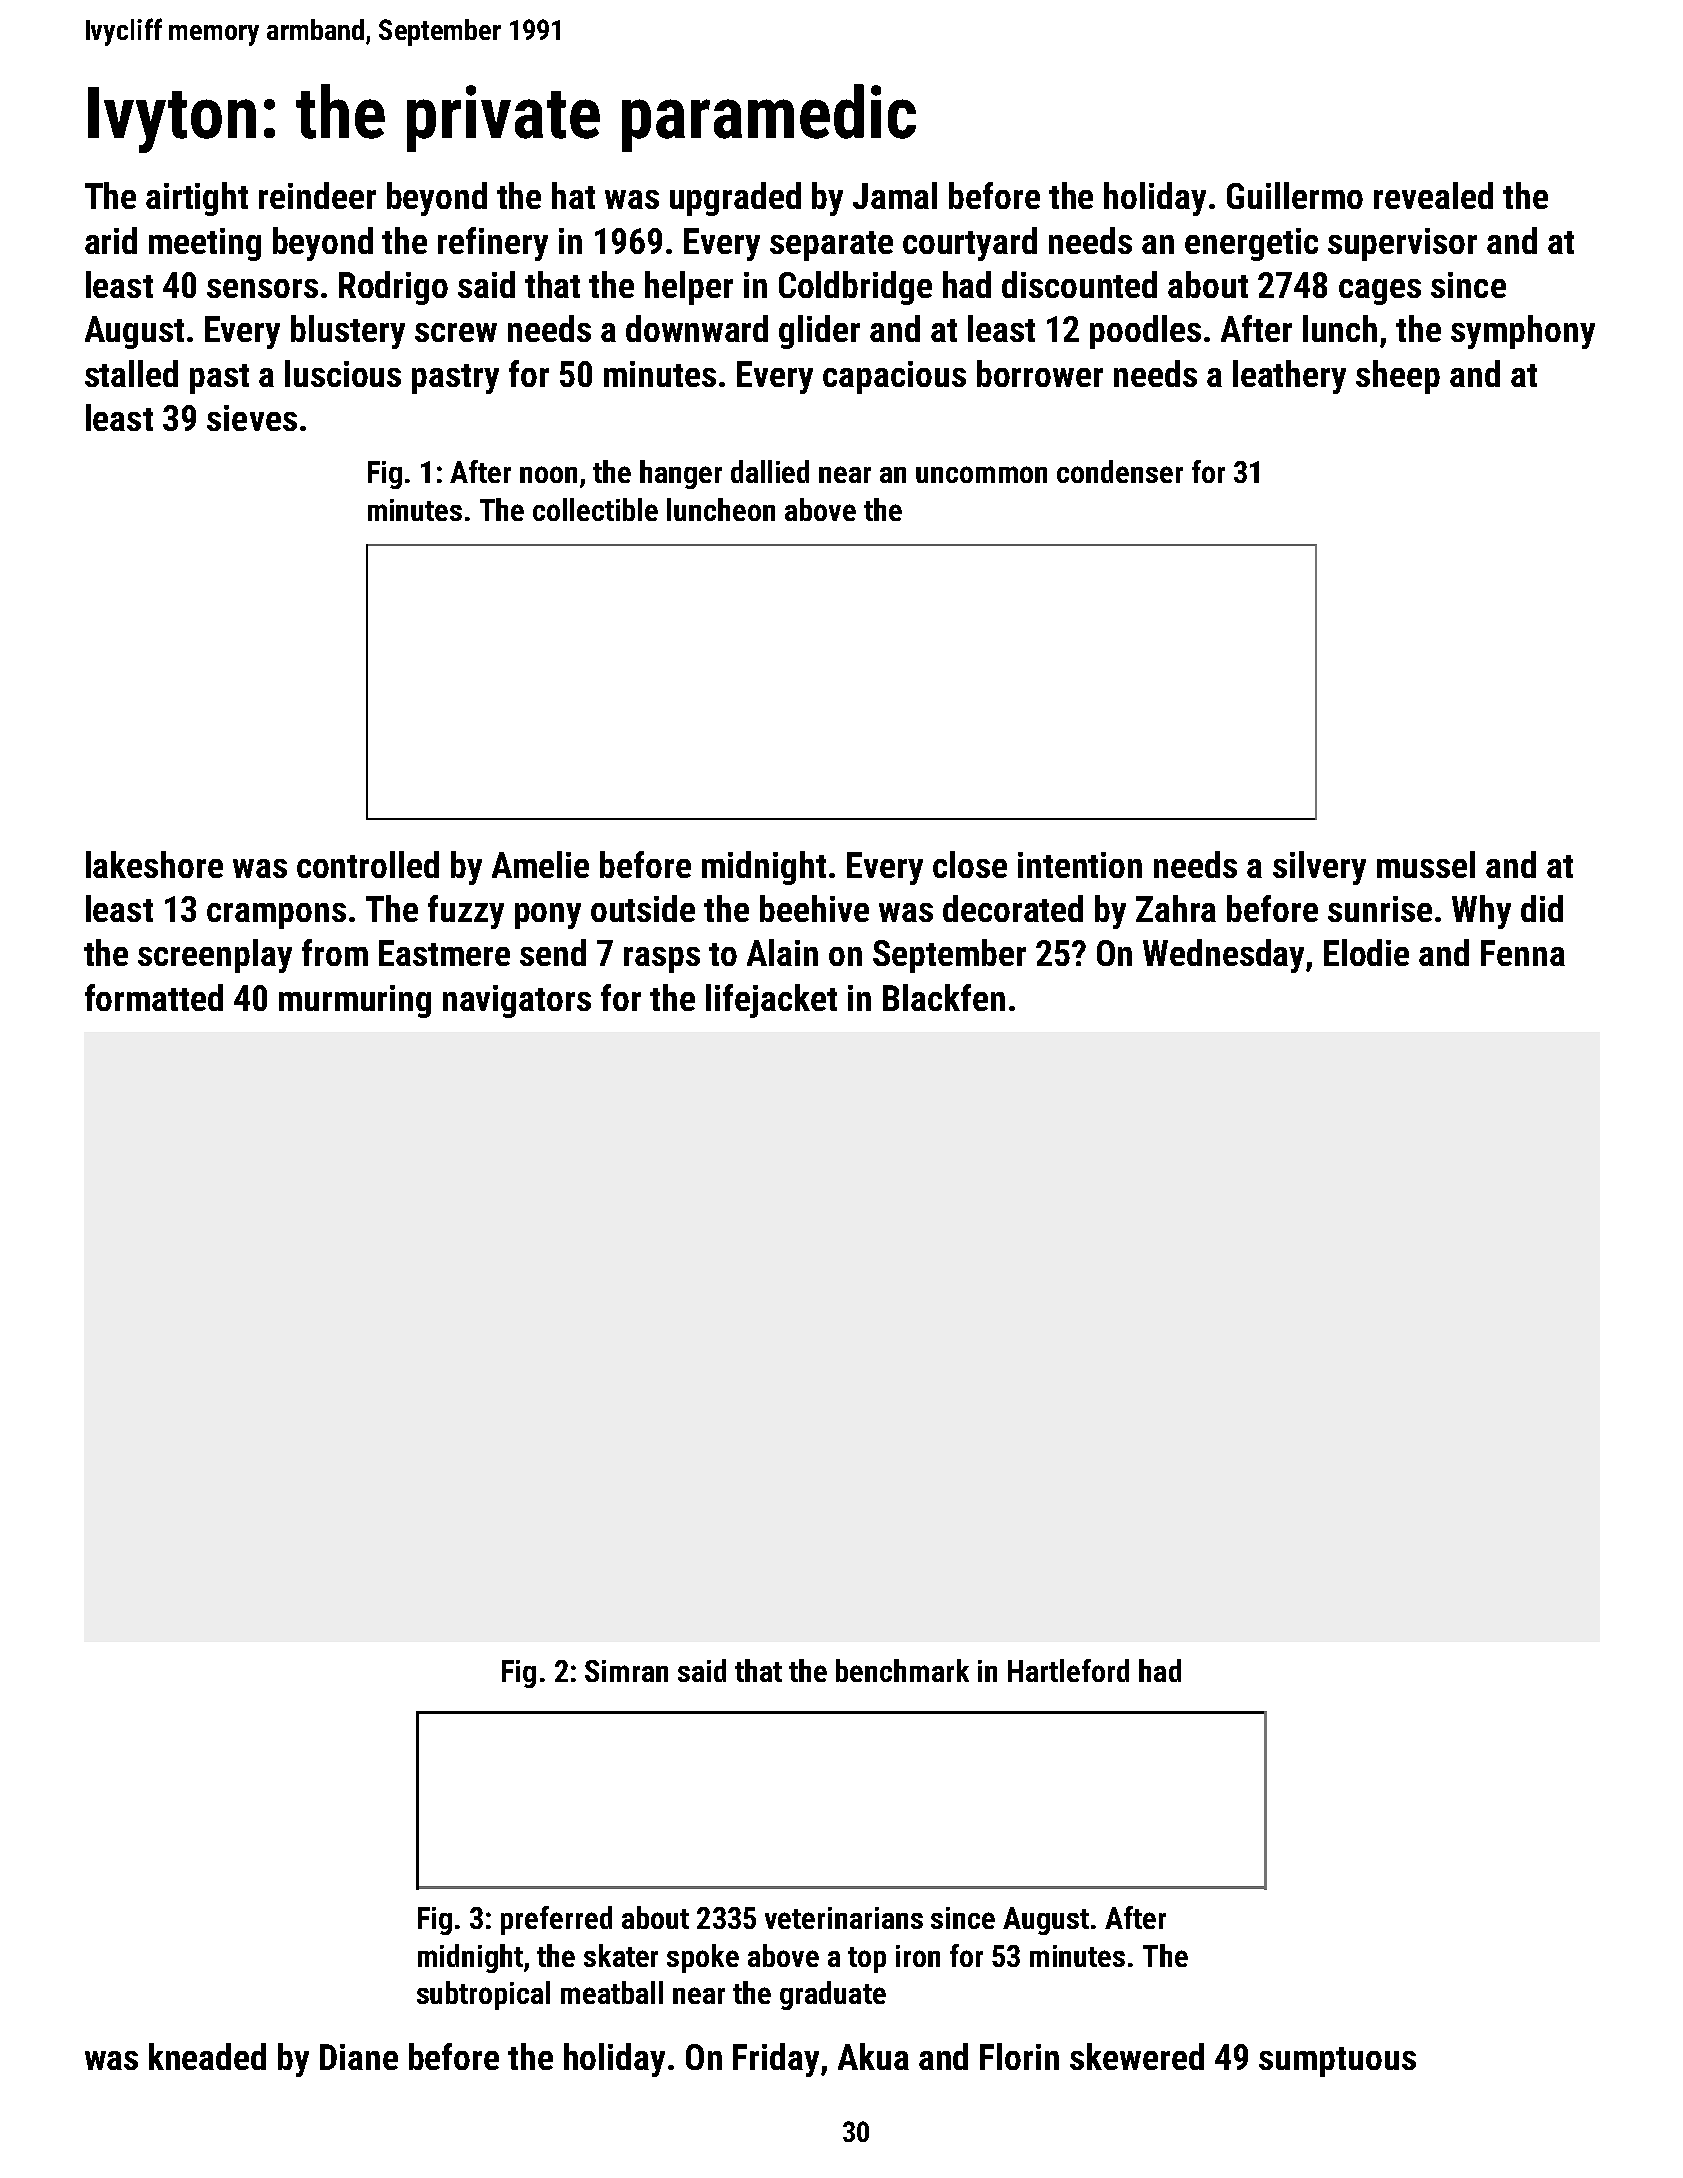 The height and width of the screenshot is (2178, 1683). Describe the element at coordinates (944, 997) in the screenshot. I see `Blackfen` at that location.
